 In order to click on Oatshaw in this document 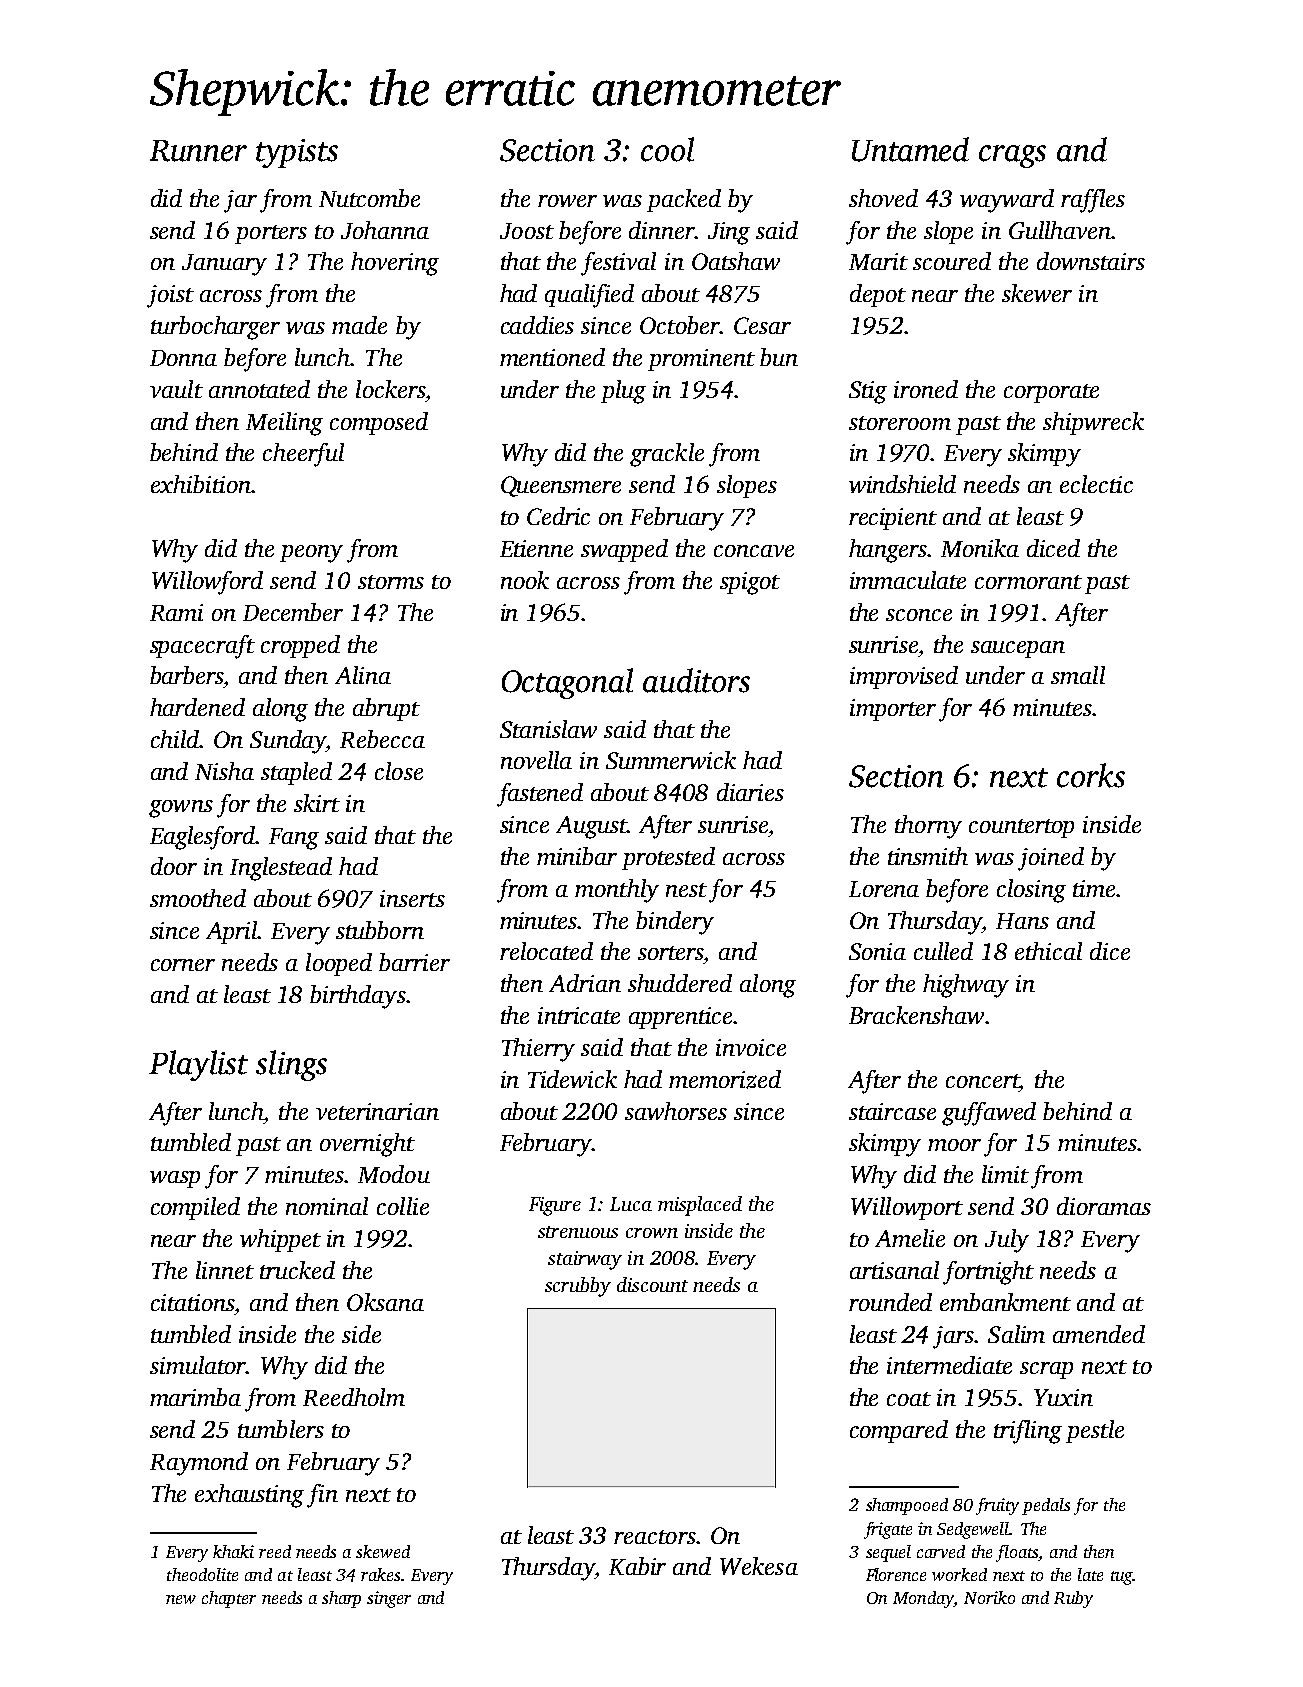, I will do `click(736, 261)`.
